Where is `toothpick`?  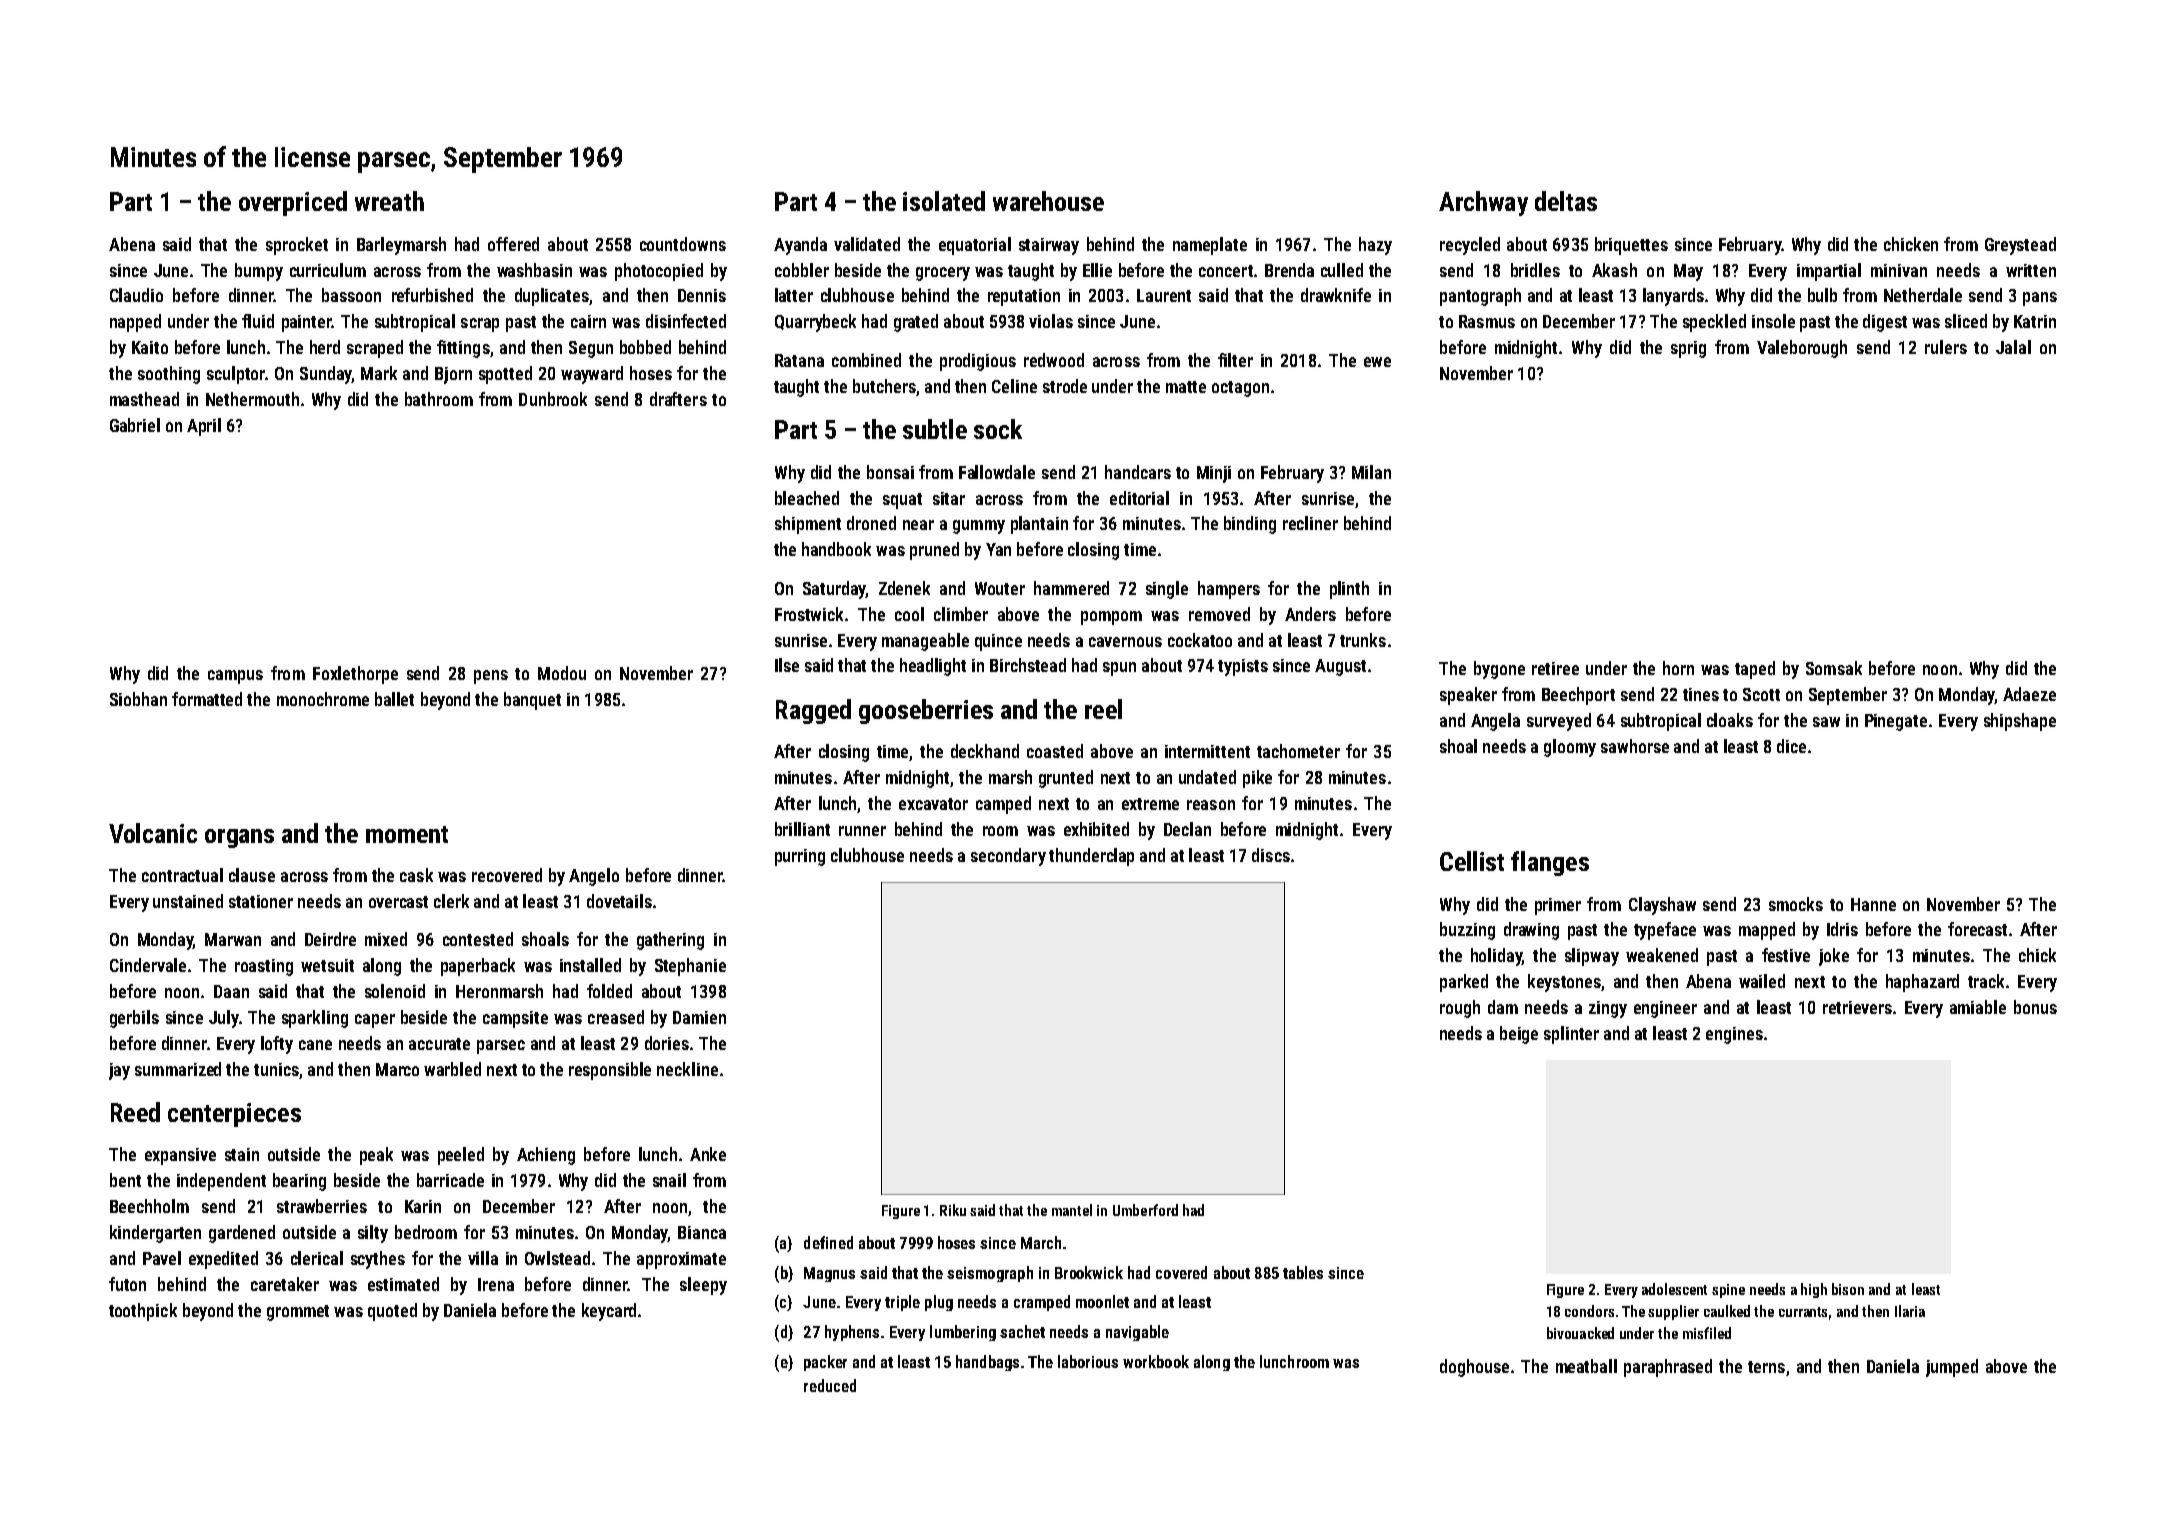
toothpick is located at coordinates (143, 1312).
